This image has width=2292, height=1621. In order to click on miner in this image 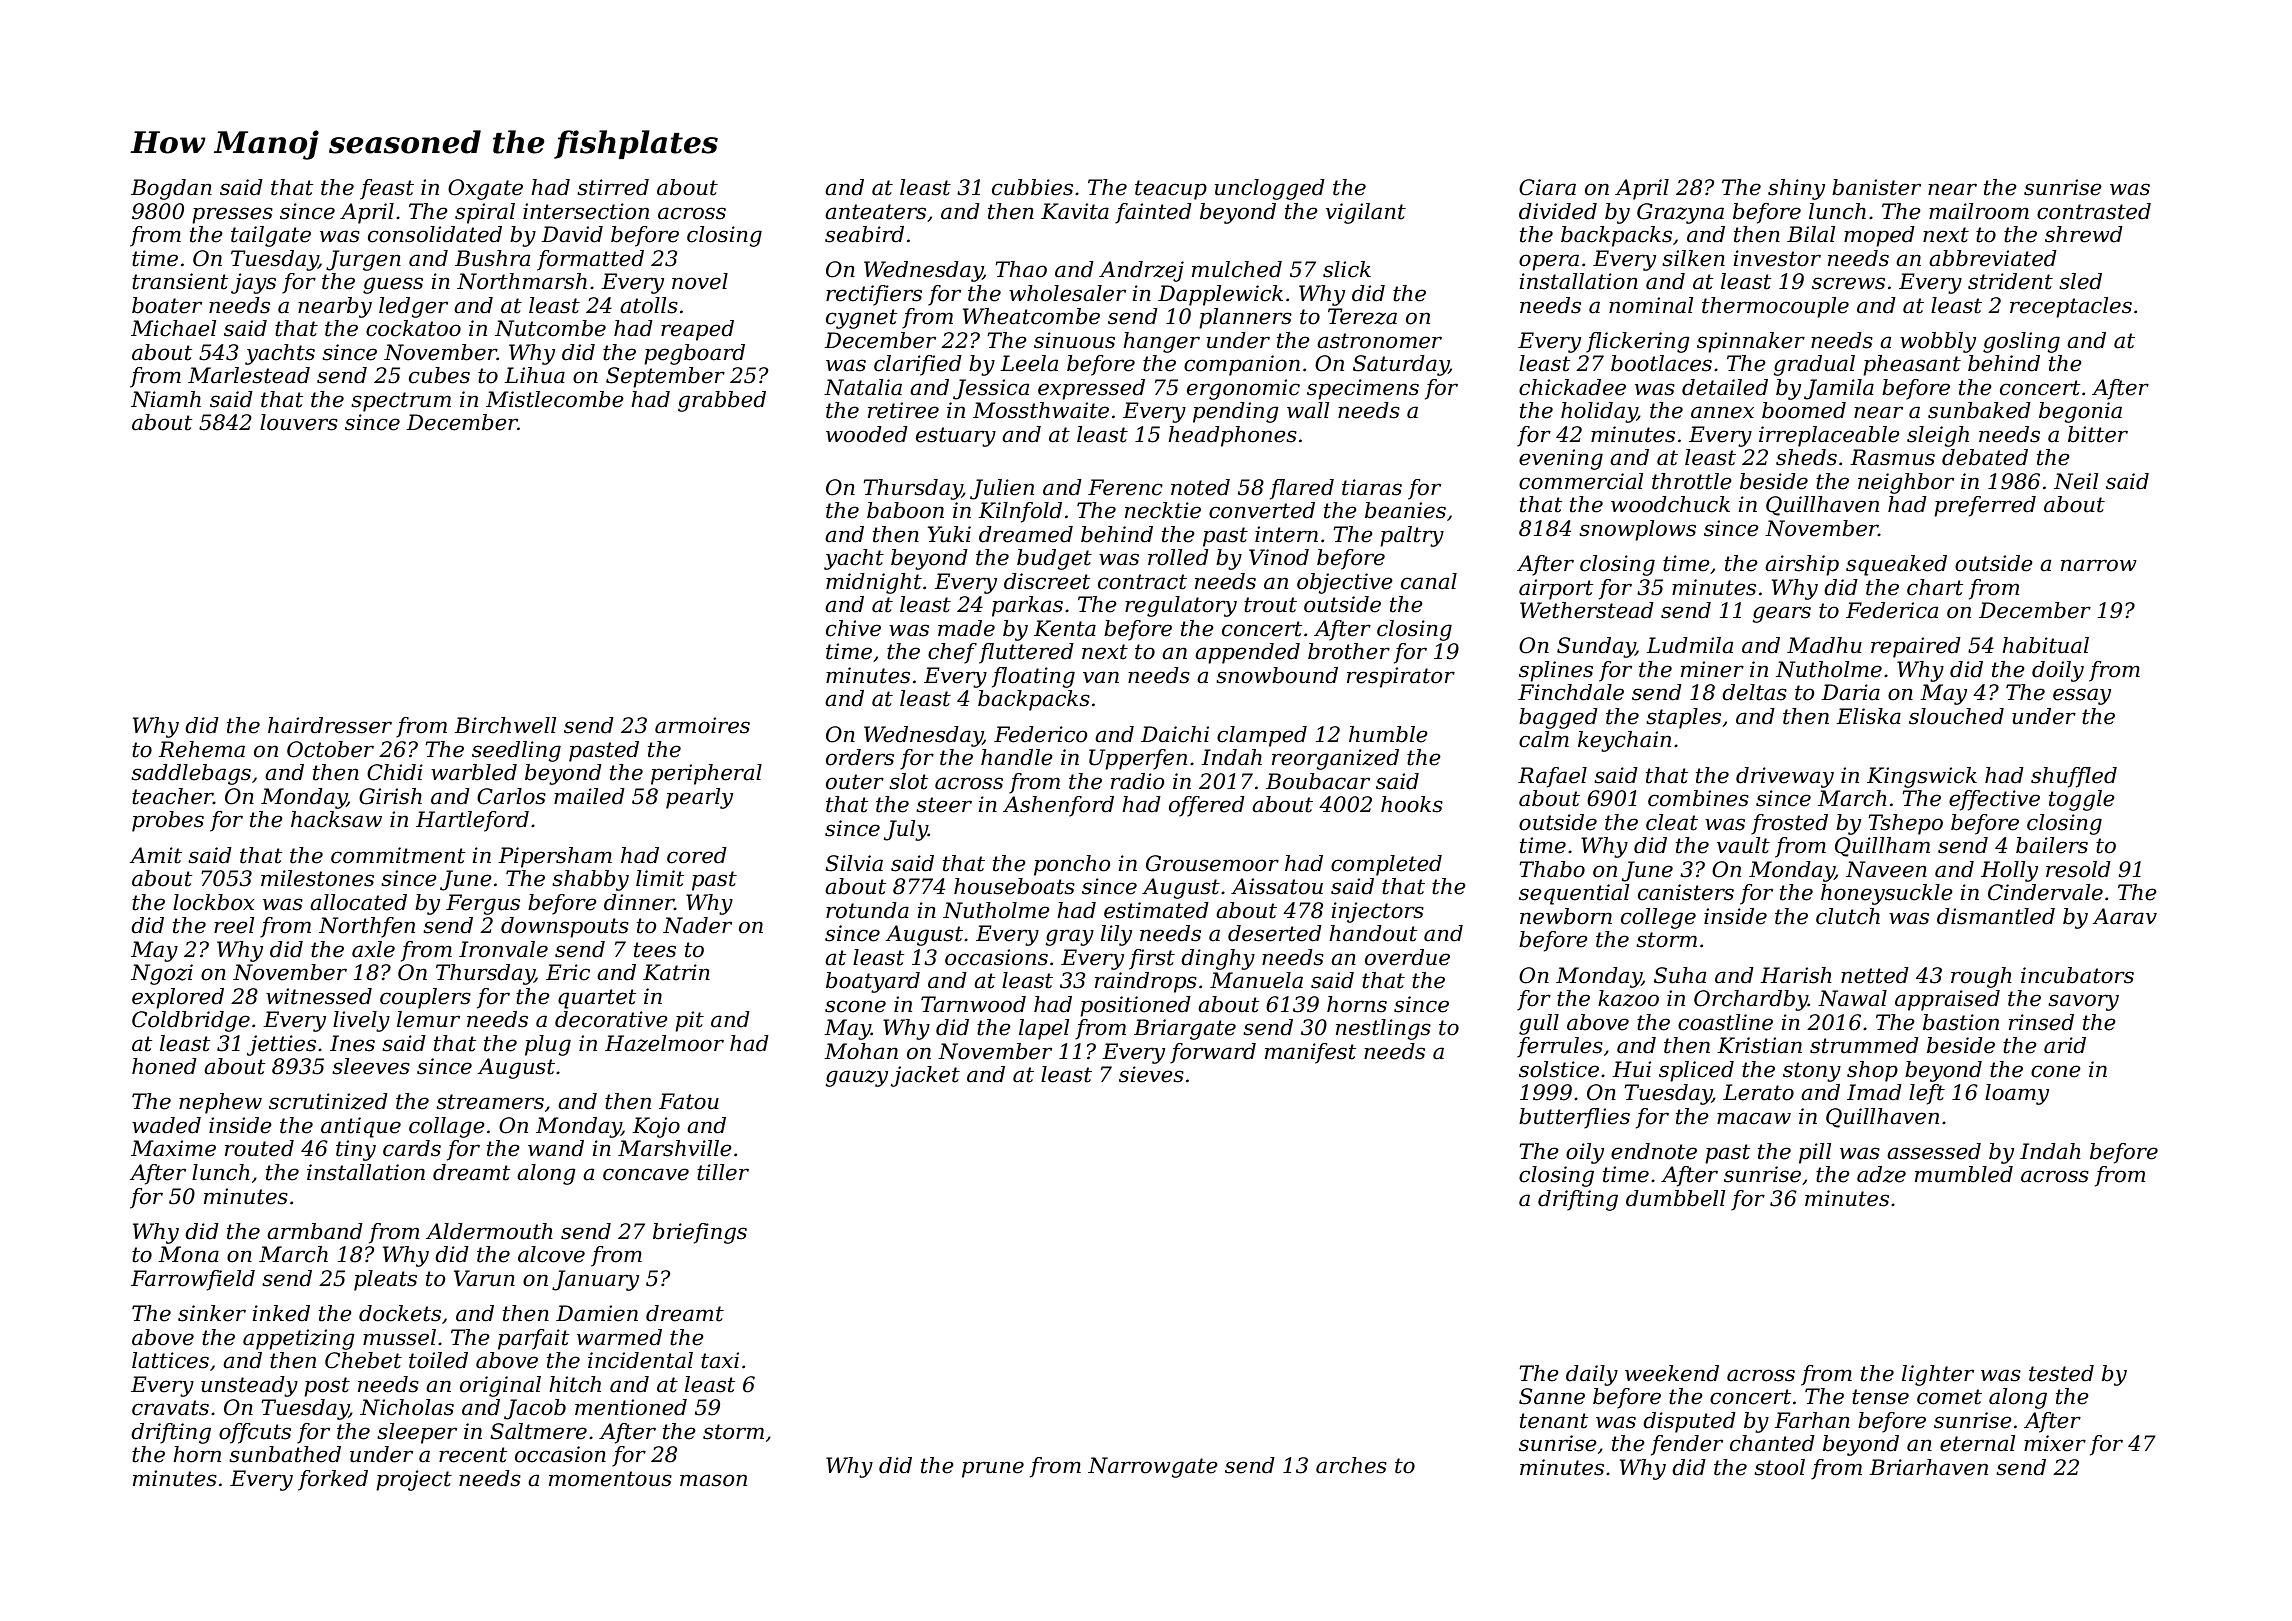, I will do `click(1712, 669)`.
